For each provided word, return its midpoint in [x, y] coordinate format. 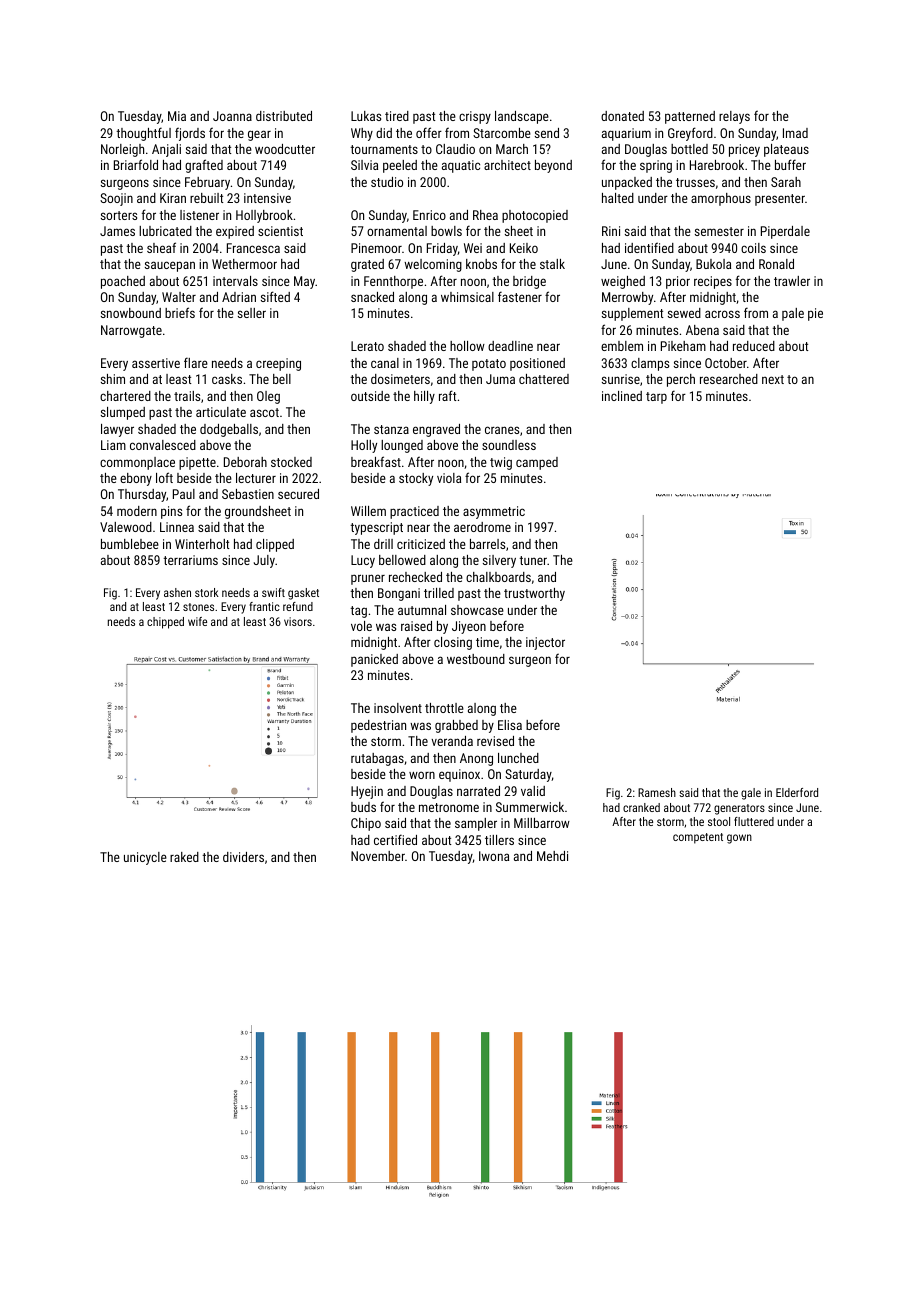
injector [545, 643]
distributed [284, 116]
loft [164, 477]
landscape [522, 117]
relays [734, 117]
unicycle [145, 858]
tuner [533, 560]
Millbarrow [542, 823]
